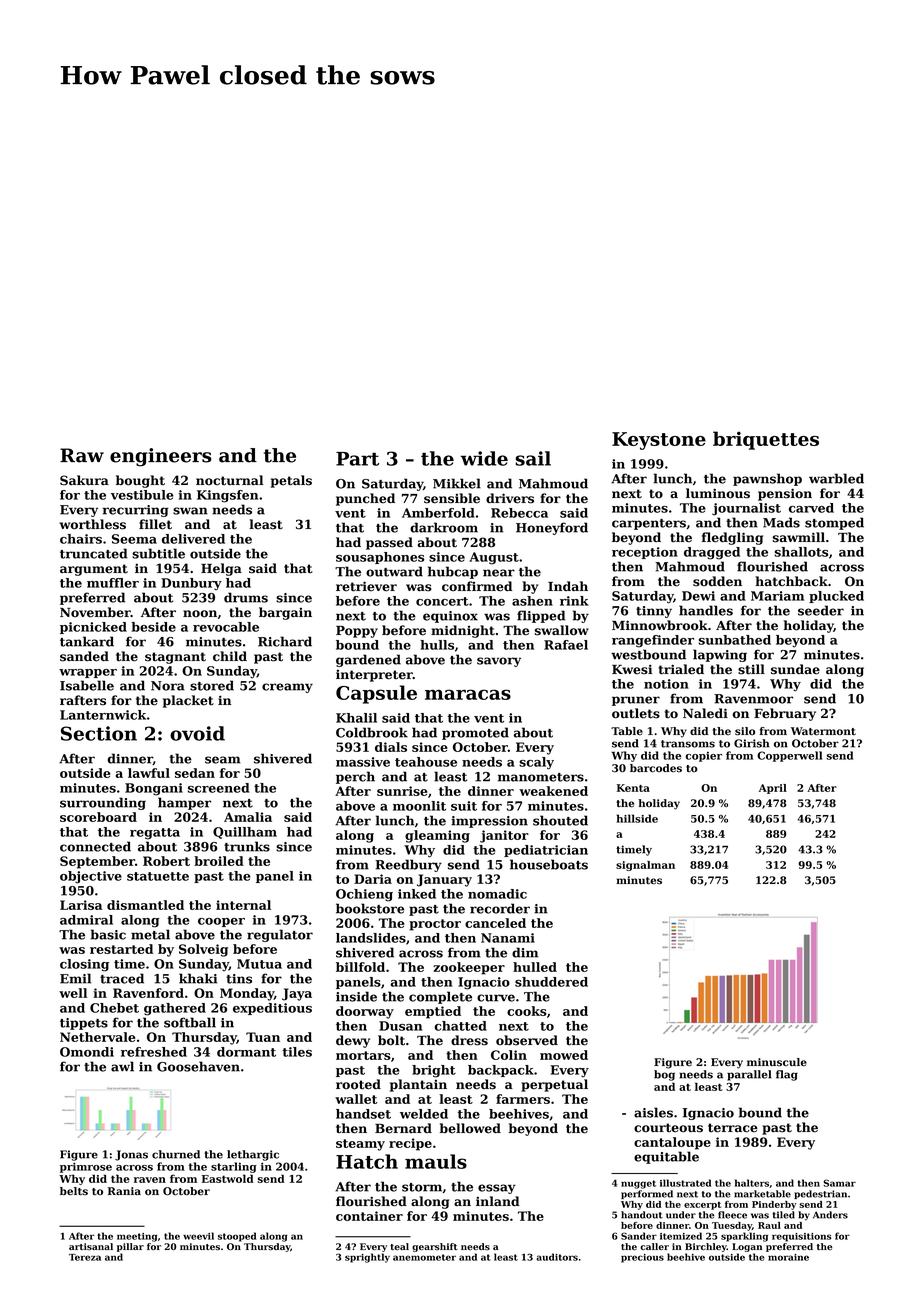 The image size is (924, 1308). I want to click on signalman, so click(645, 866).
